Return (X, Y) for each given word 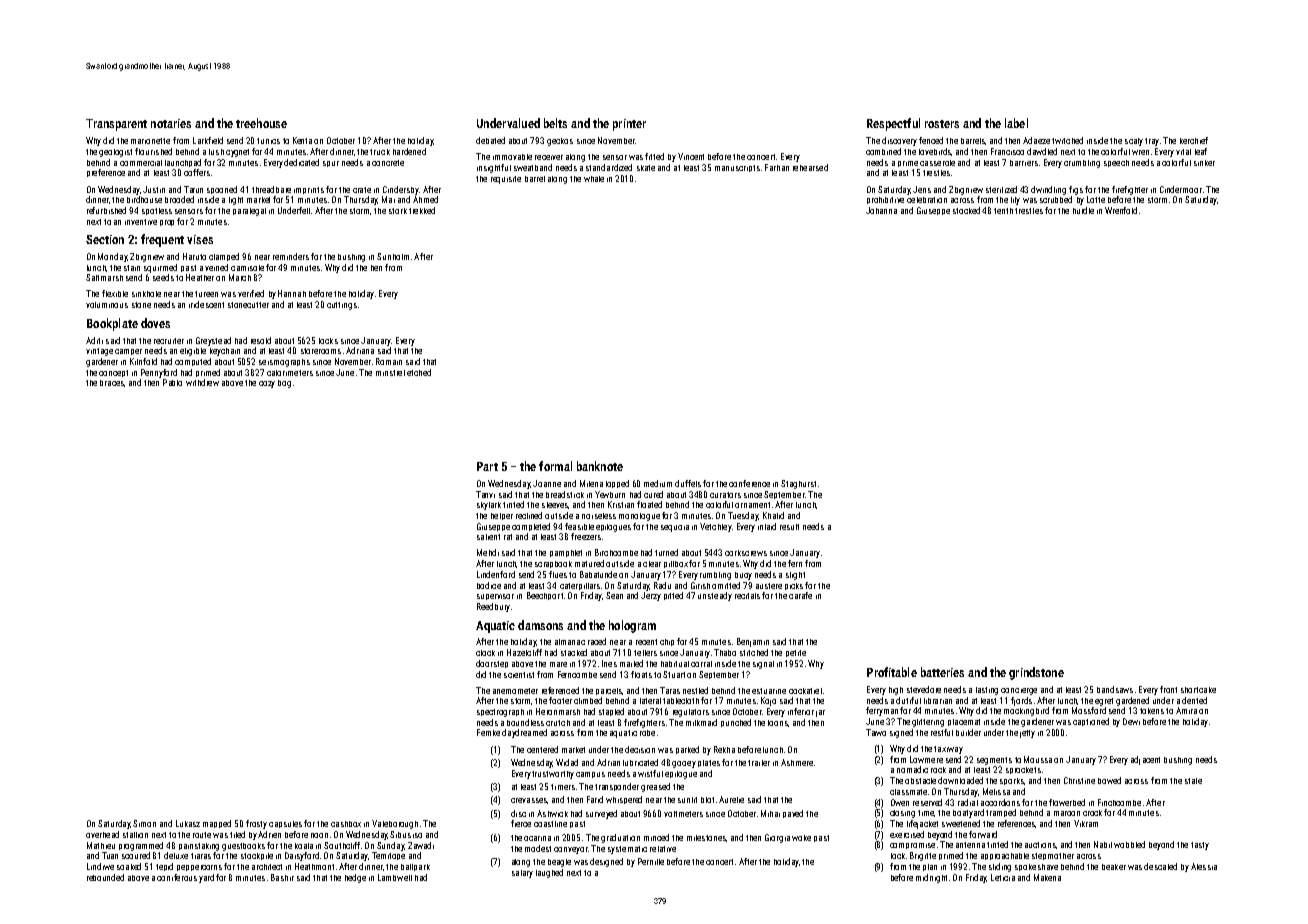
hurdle (1083, 210)
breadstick (565, 494)
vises (200, 239)
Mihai (770, 813)
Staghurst (798, 484)
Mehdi (488, 552)
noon (319, 835)
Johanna (881, 210)
